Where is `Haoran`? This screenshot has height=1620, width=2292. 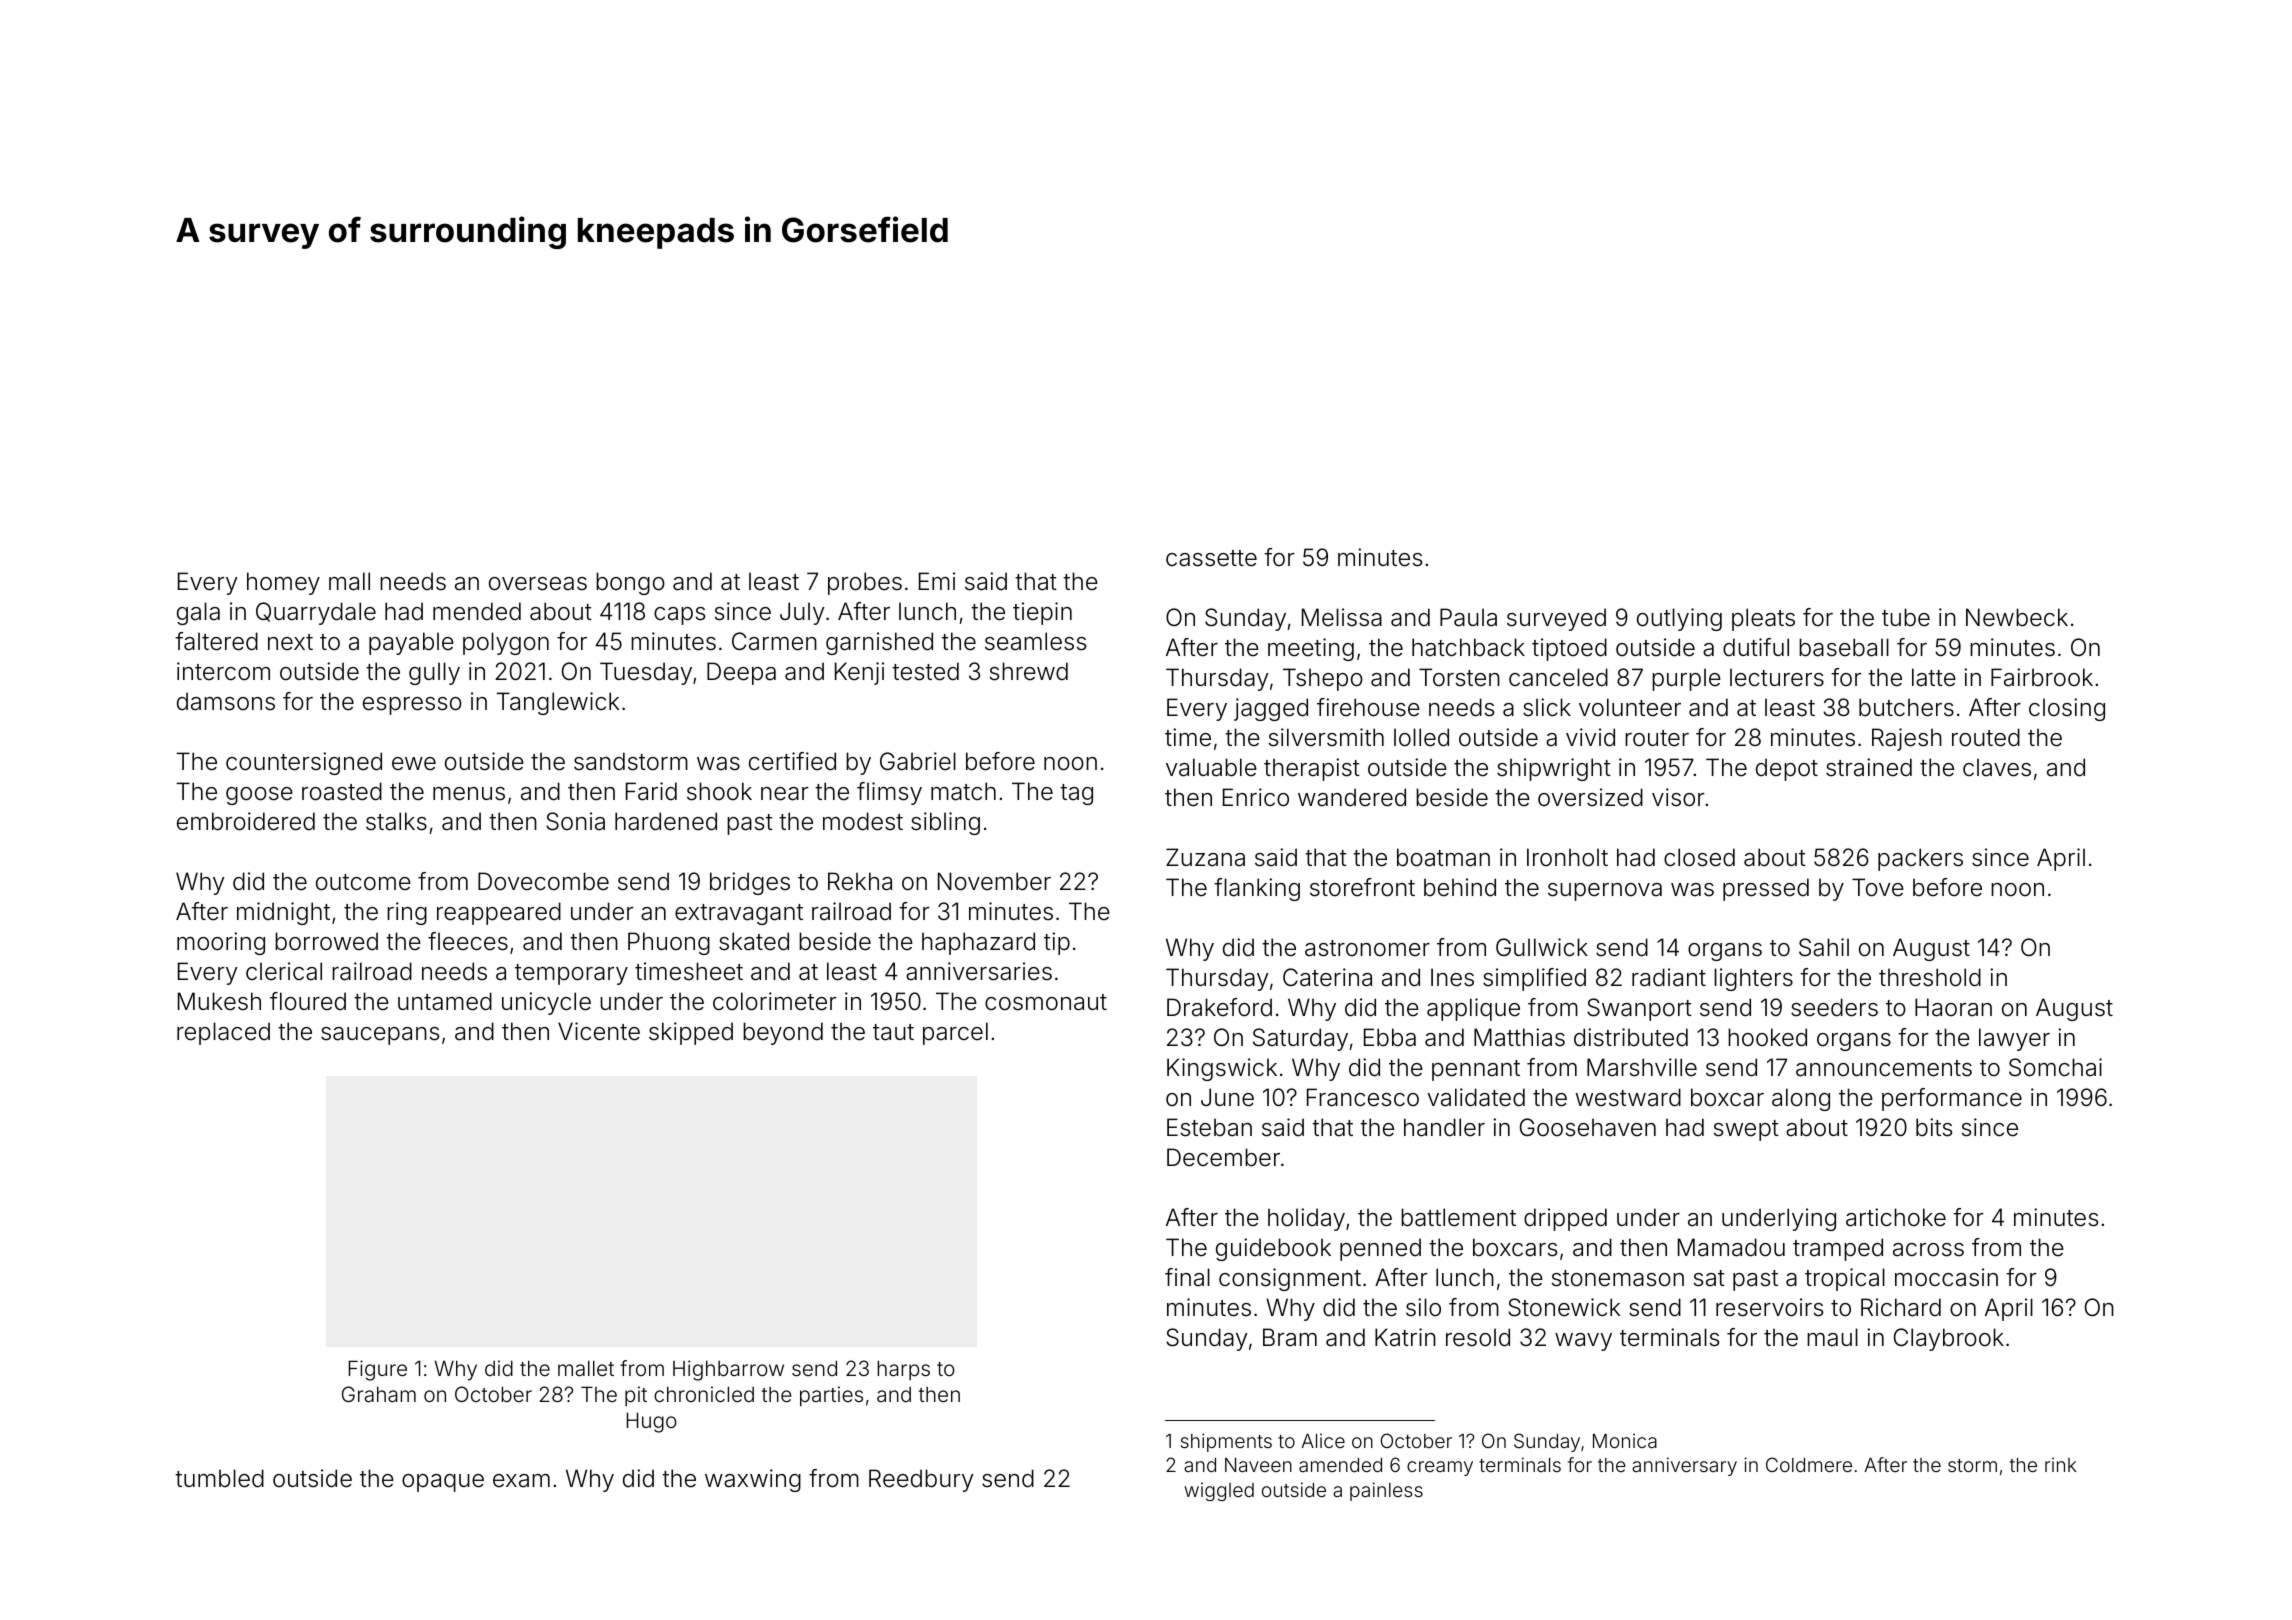 Haoran is located at coordinates (1953, 1007).
